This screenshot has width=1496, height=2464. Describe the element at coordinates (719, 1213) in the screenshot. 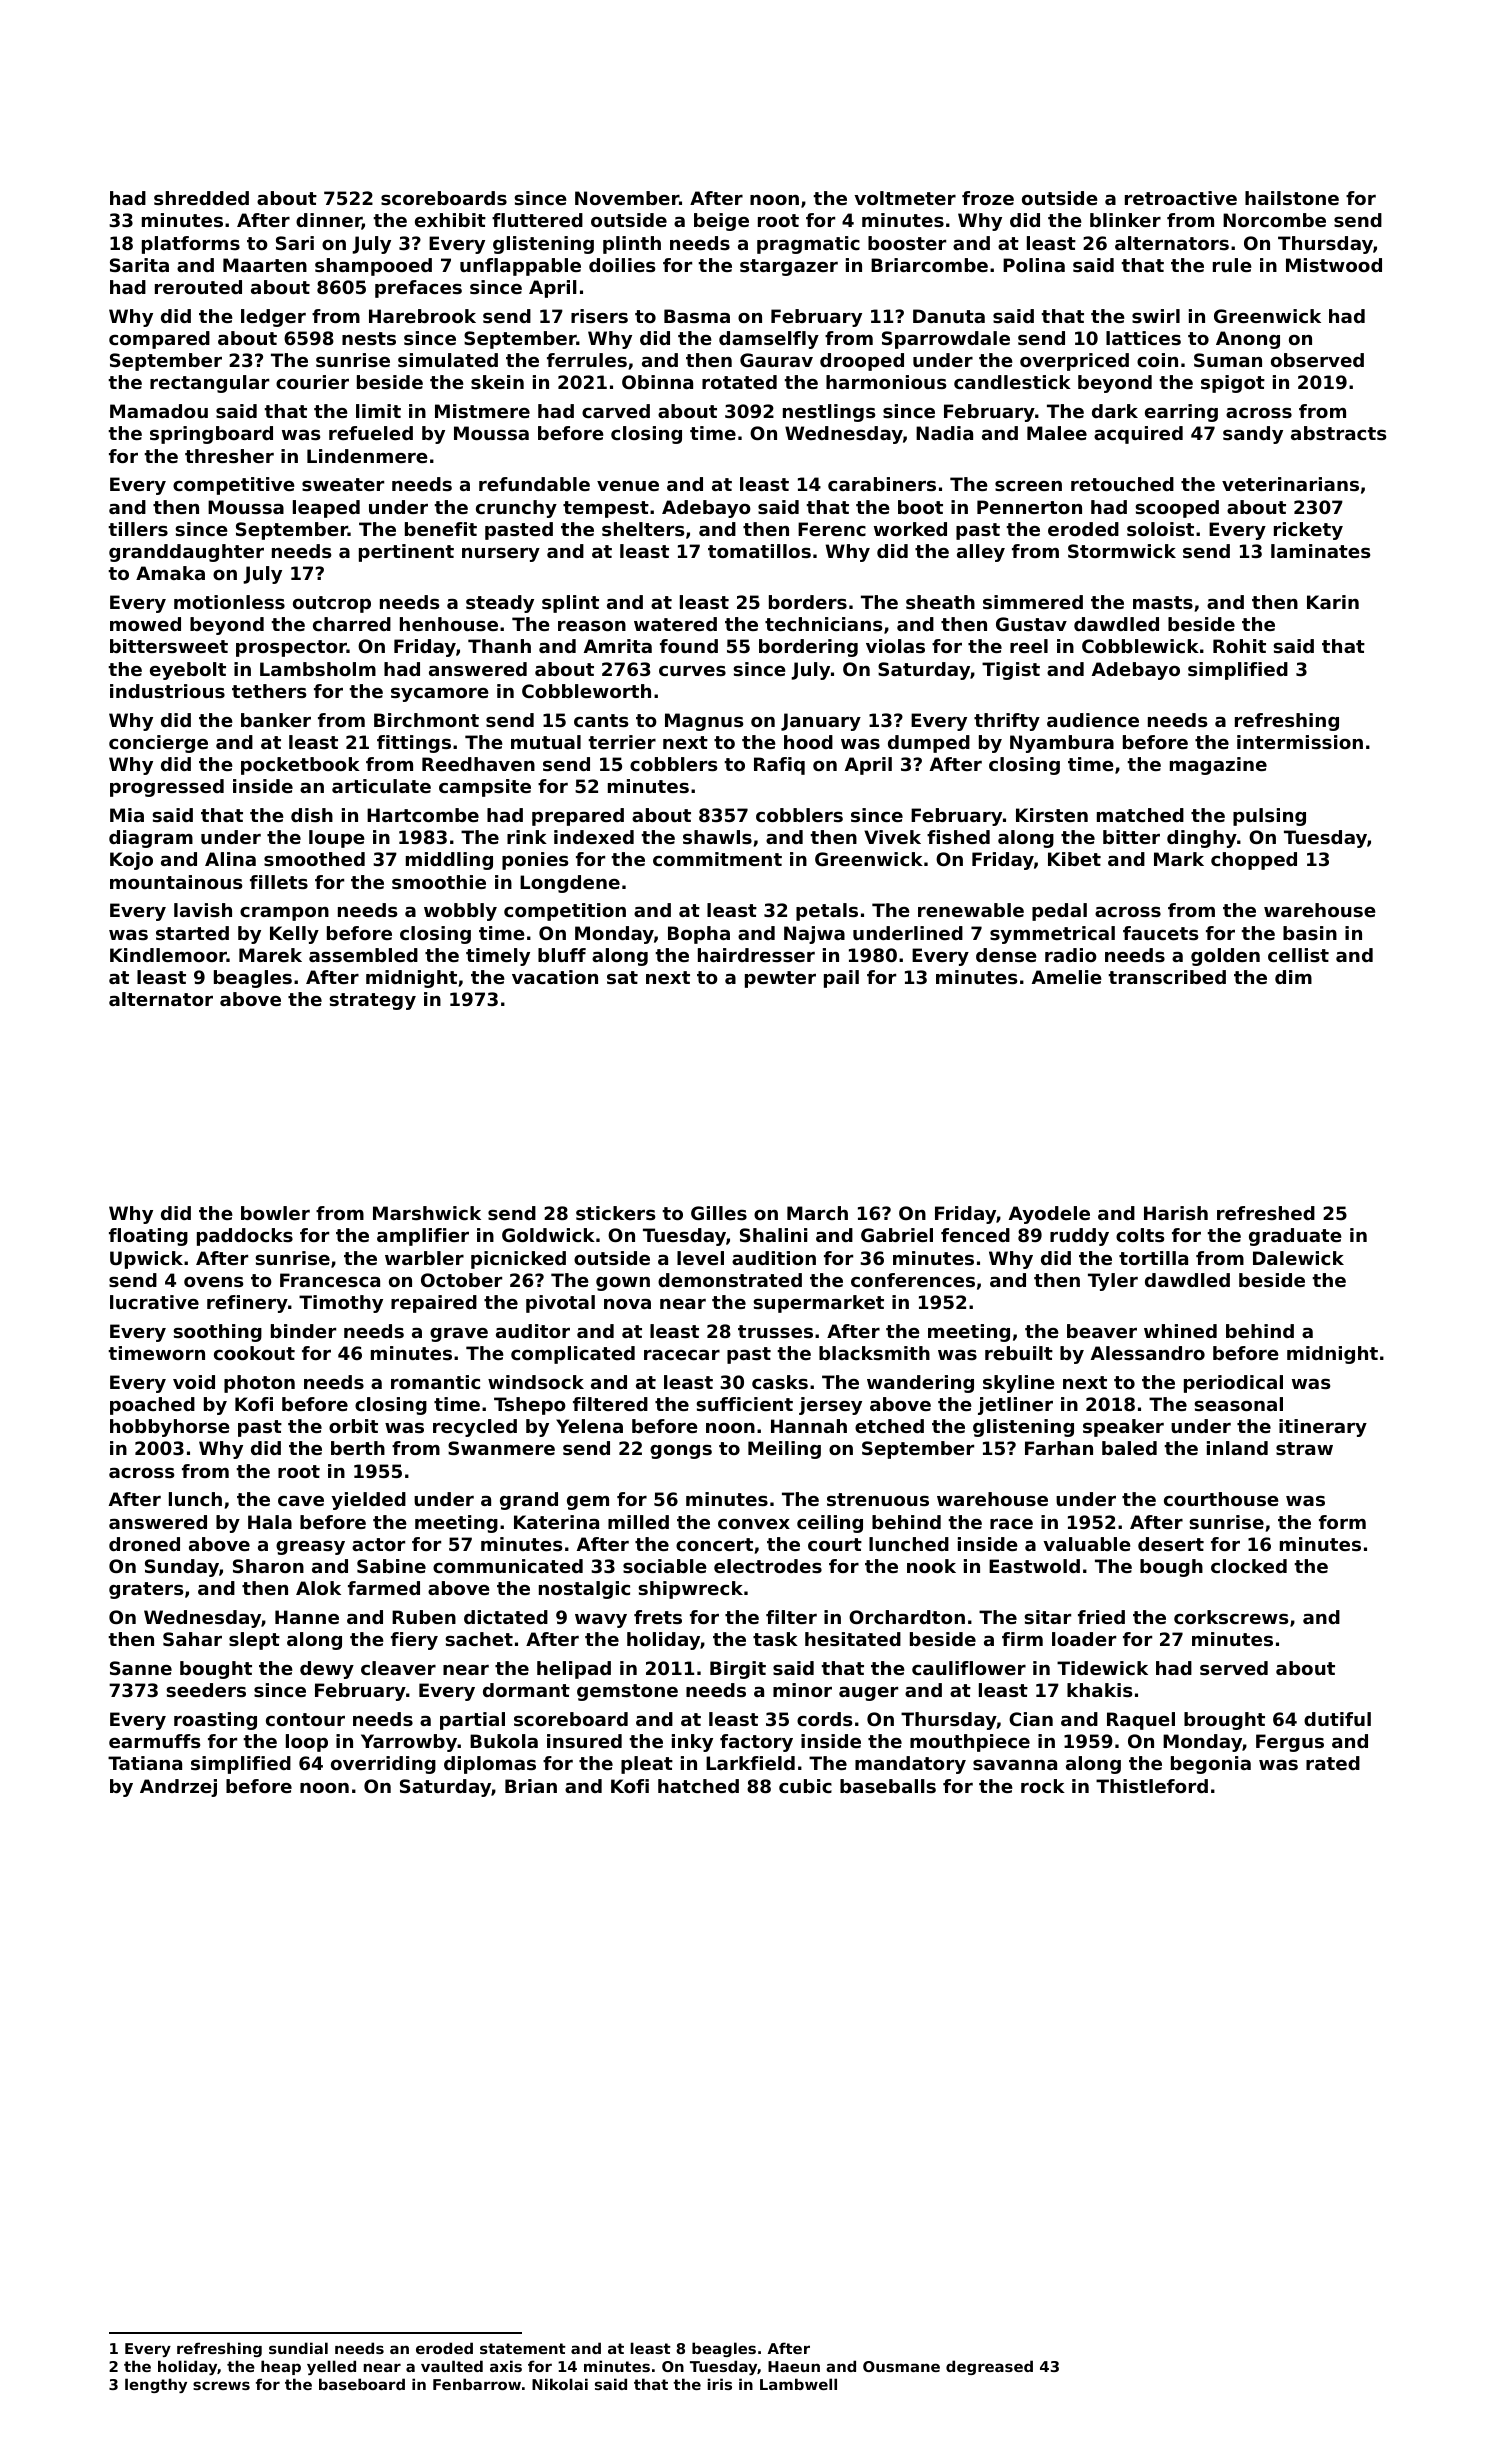

I see `Gilles` at that location.
